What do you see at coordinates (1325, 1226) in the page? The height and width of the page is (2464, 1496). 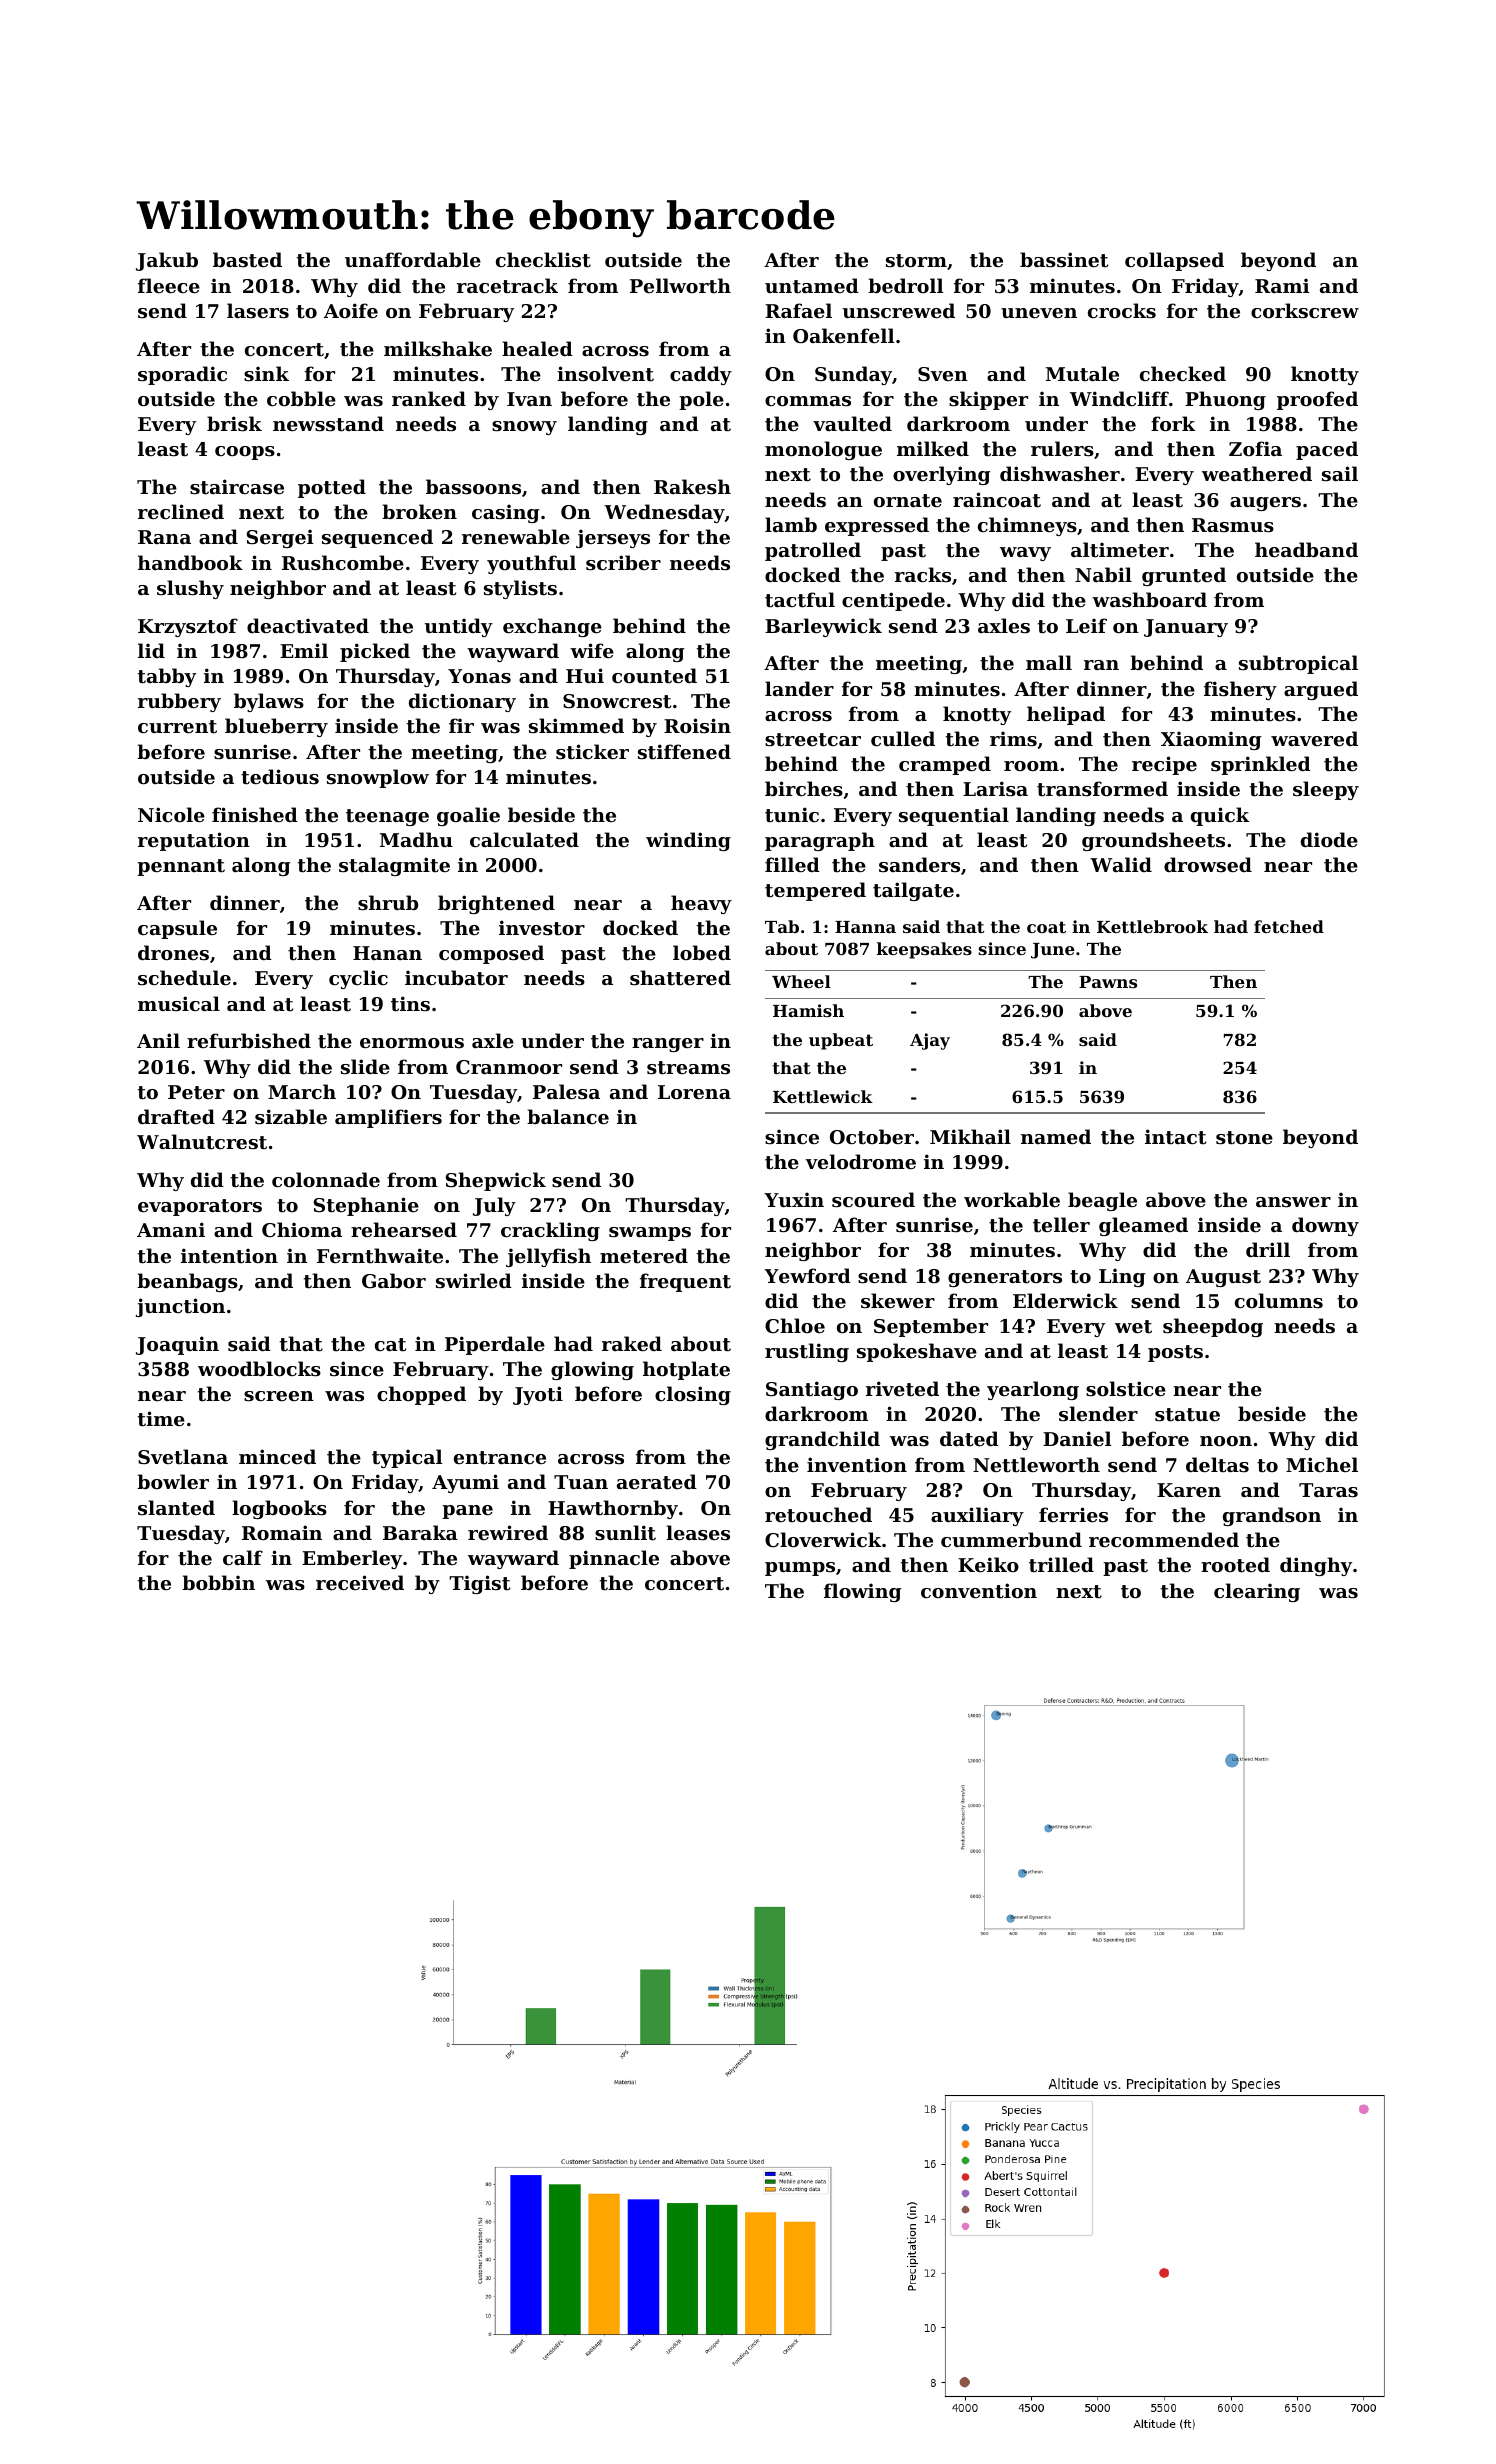 I see `downy` at bounding box center [1325, 1226].
